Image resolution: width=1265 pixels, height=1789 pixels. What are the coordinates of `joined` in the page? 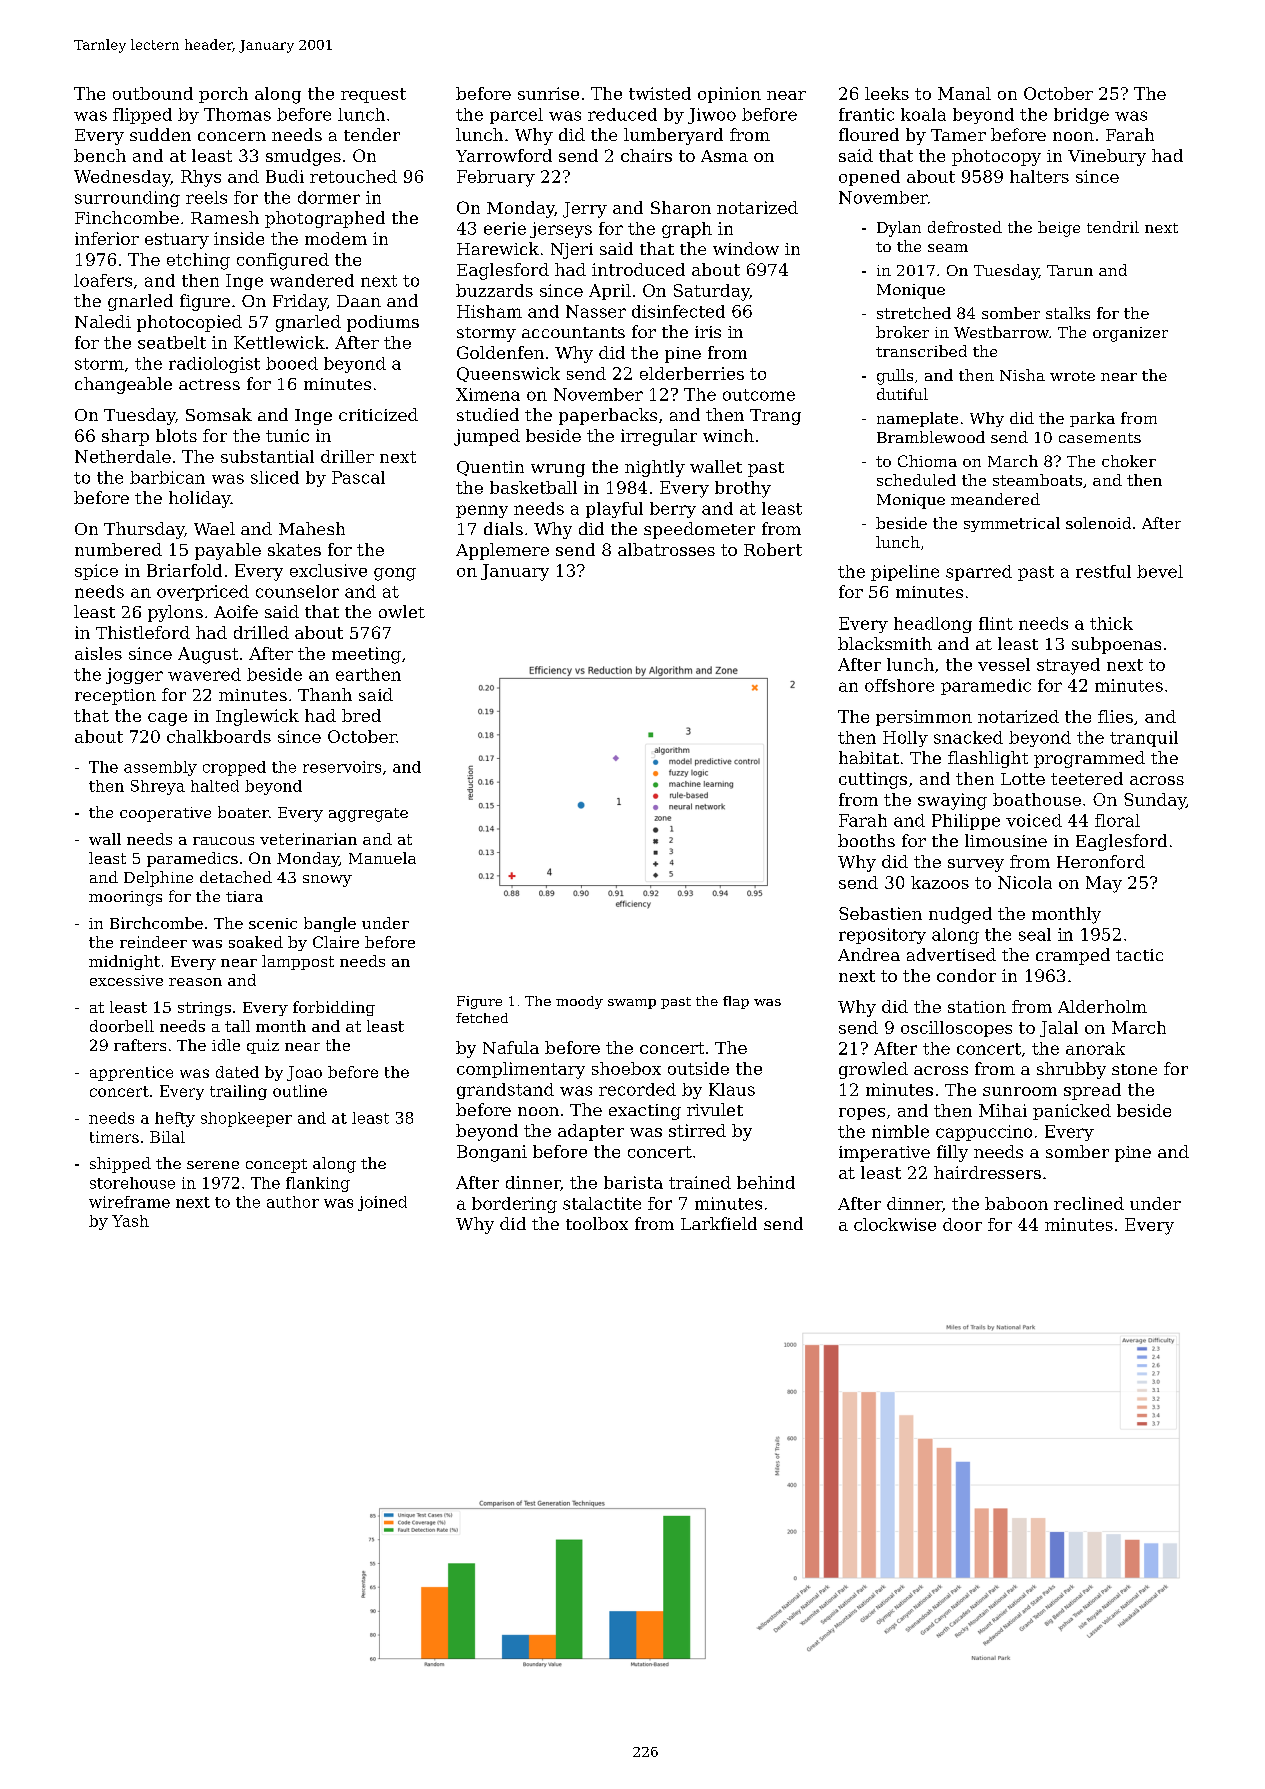 It's located at (382, 1203).
